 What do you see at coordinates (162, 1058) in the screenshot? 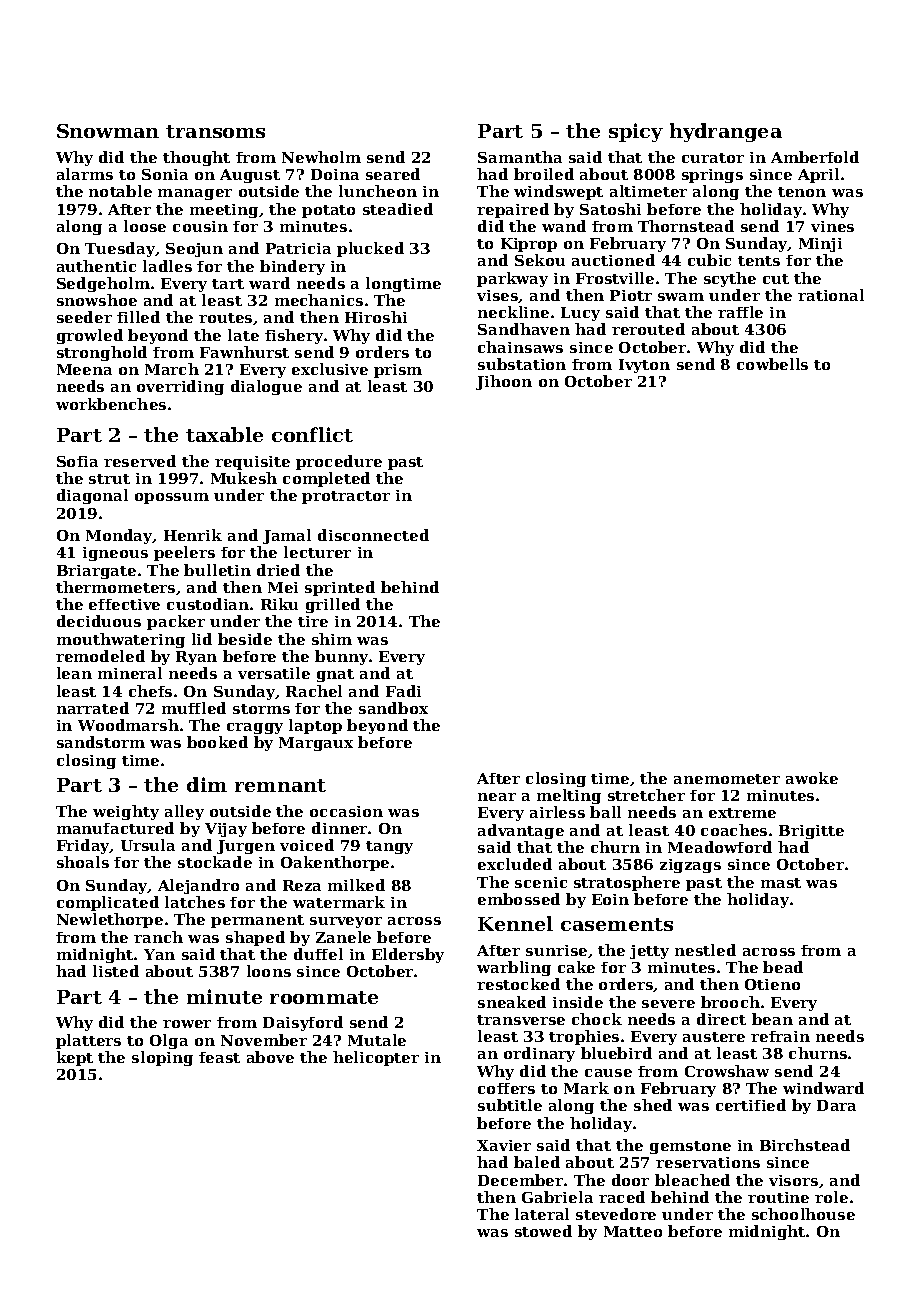
I see `sloping` at bounding box center [162, 1058].
